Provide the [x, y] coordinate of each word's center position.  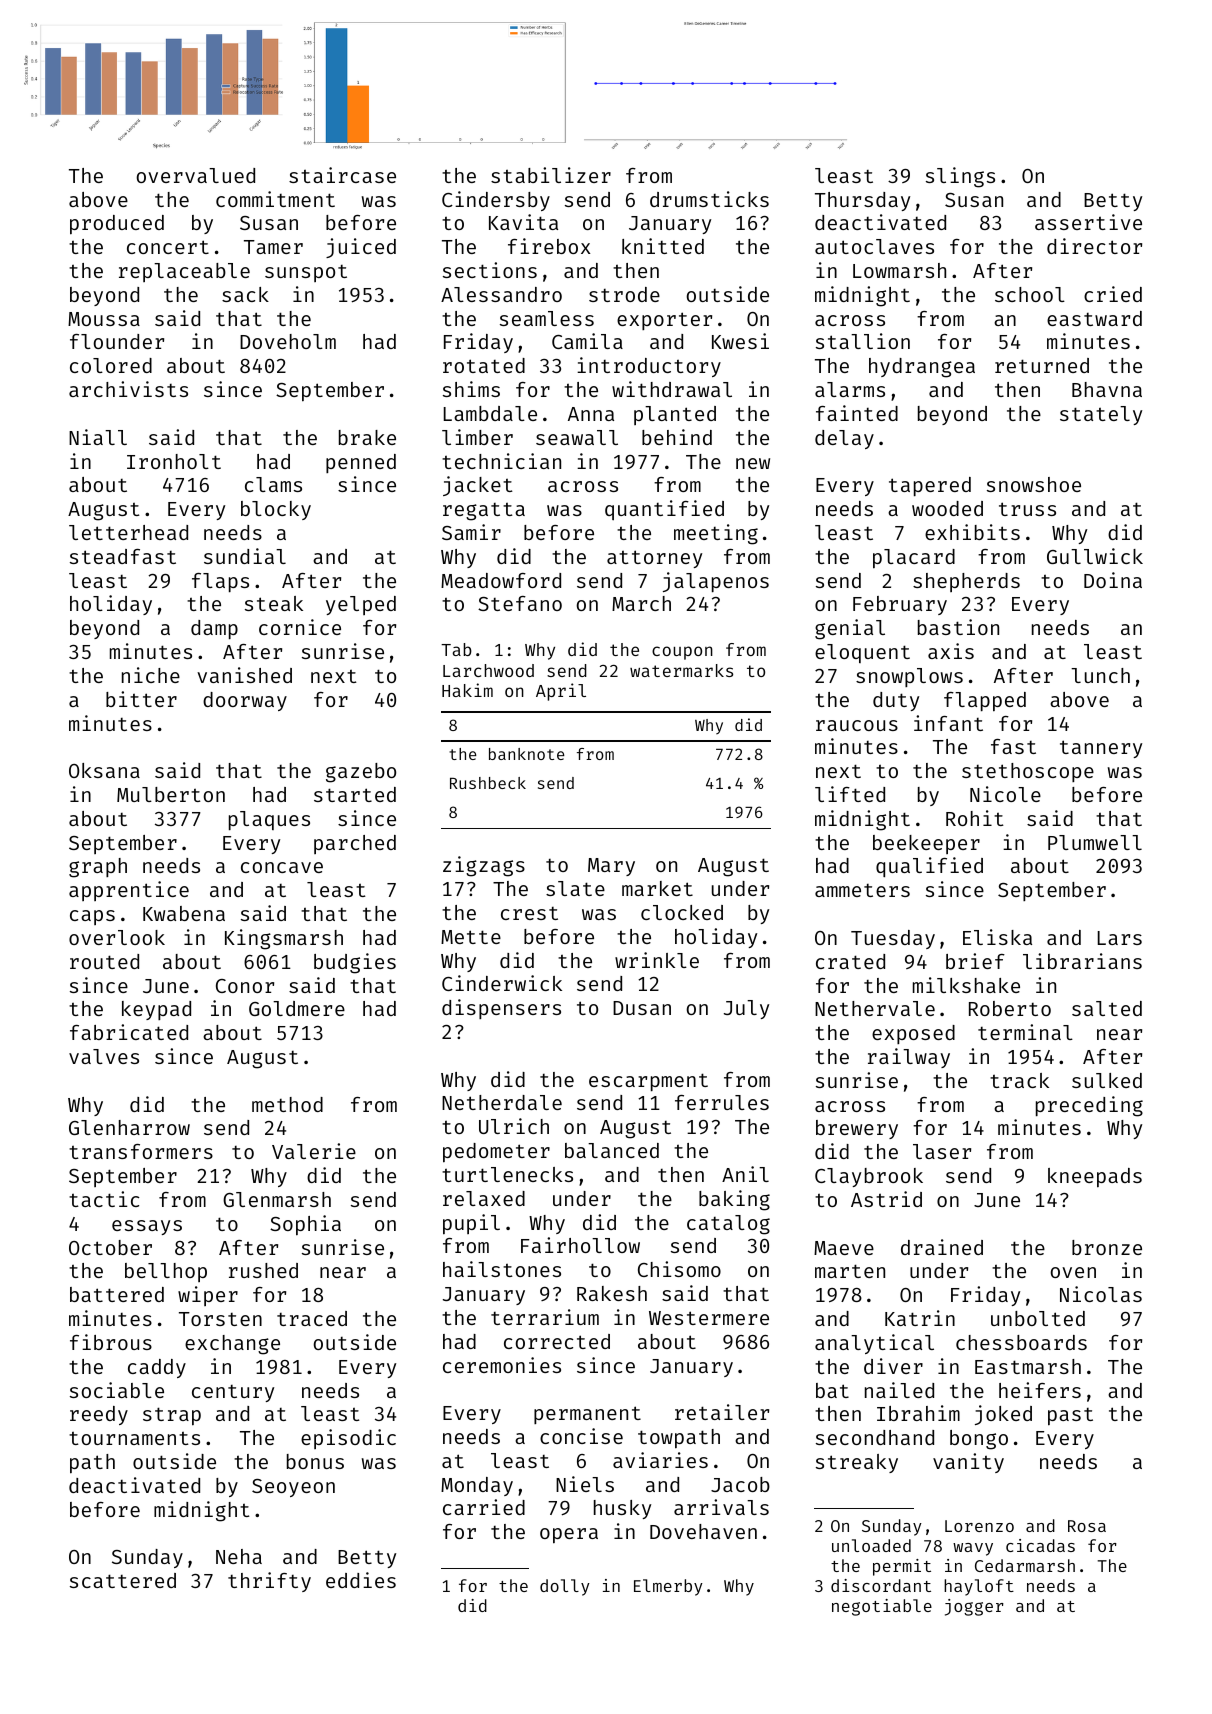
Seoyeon [293, 1488]
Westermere [709, 1318]
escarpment [648, 1082]
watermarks [681, 670]
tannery [1101, 749]
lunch [1100, 675]
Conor [245, 986]
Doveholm [288, 341]
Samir [471, 532]
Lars [1120, 938]
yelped [361, 605]
